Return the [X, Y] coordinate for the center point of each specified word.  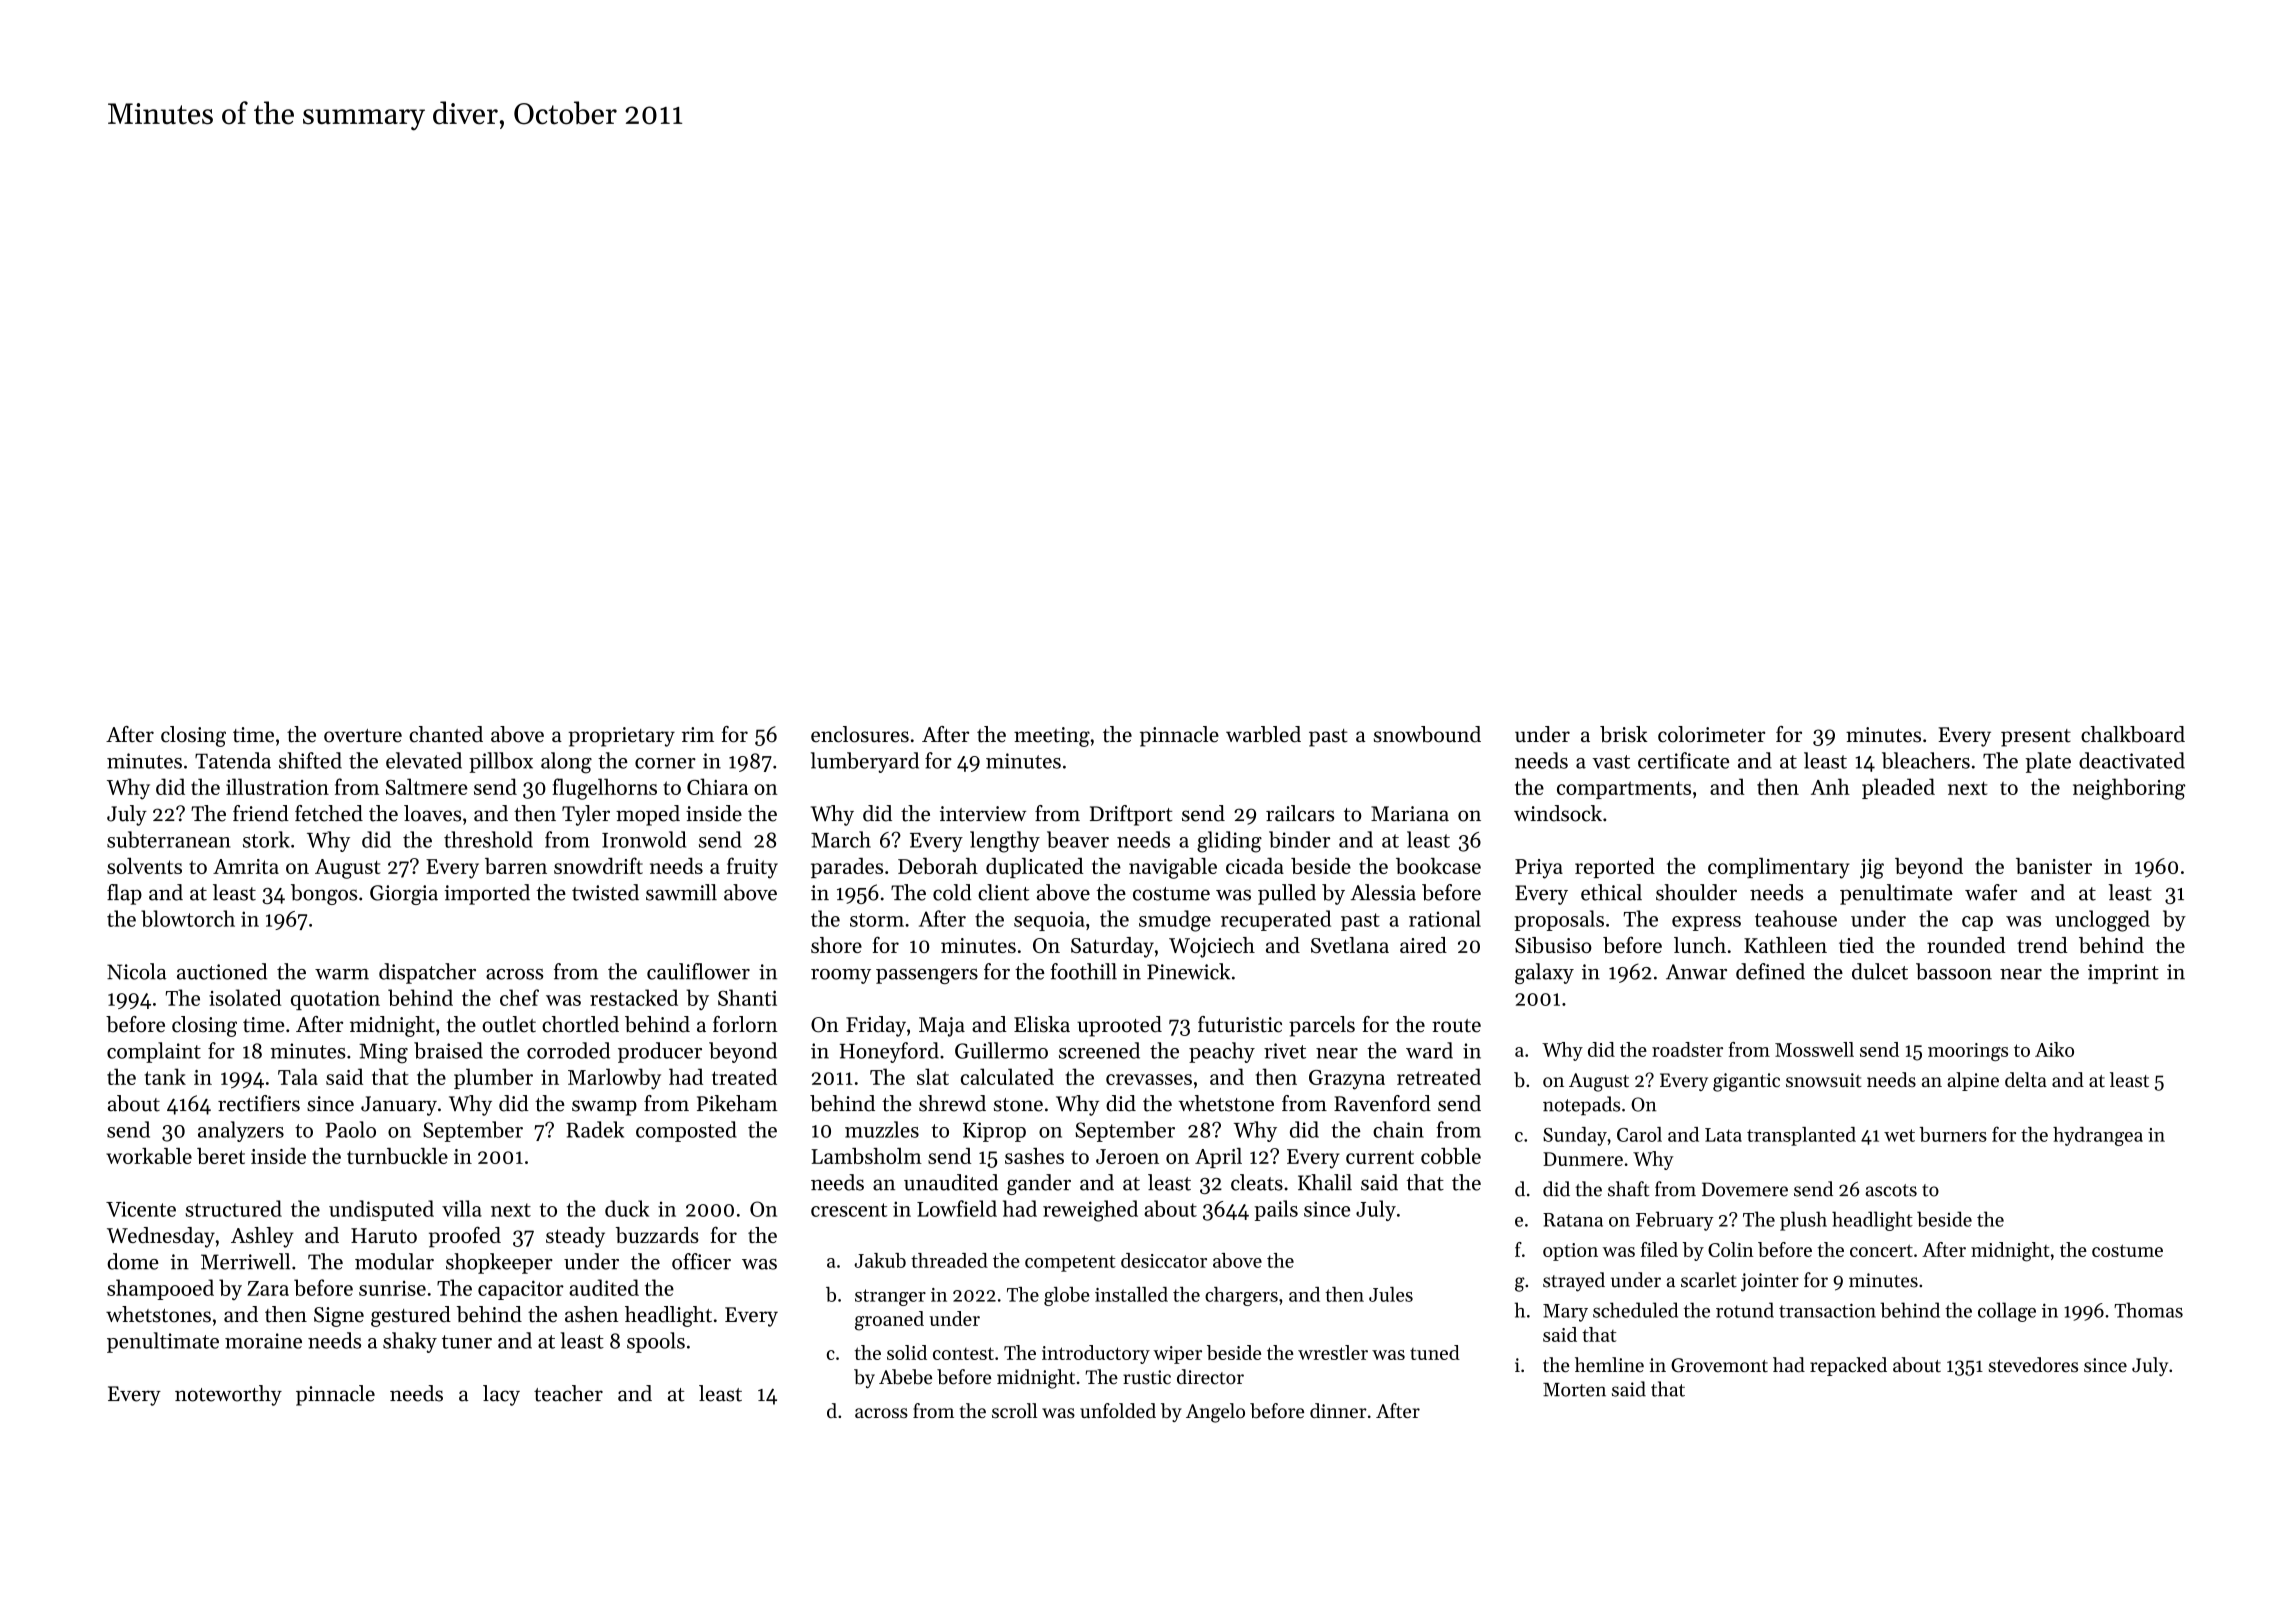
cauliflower [698, 971]
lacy [501, 1395]
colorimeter [1711, 734]
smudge [1175, 921]
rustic [1147, 1377]
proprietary [621, 737]
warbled [1263, 734]
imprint [2123, 974]
